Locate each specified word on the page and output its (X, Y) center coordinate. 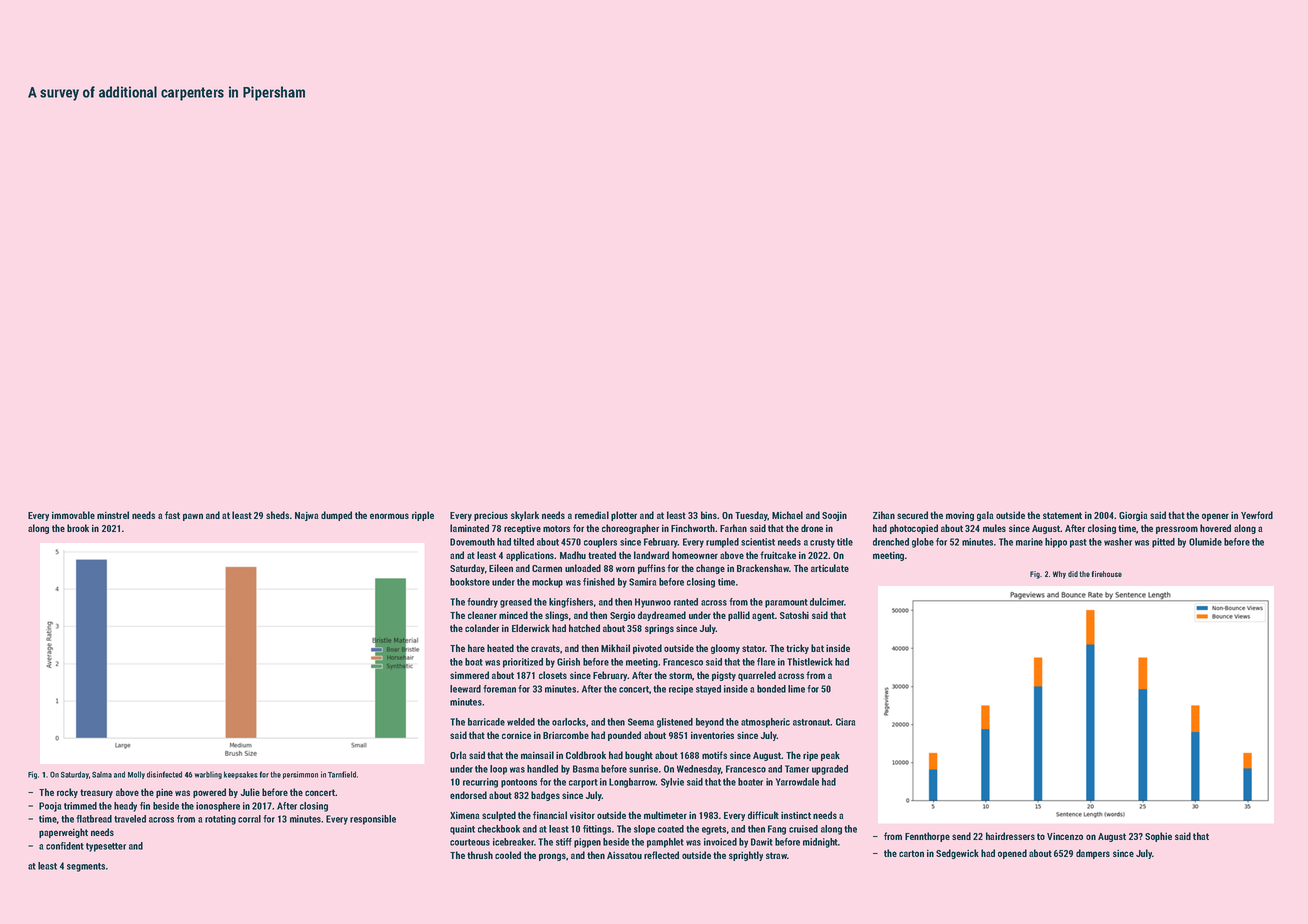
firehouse (1106, 574)
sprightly (746, 856)
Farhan (733, 528)
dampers (1093, 854)
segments (86, 867)
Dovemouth (472, 542)
